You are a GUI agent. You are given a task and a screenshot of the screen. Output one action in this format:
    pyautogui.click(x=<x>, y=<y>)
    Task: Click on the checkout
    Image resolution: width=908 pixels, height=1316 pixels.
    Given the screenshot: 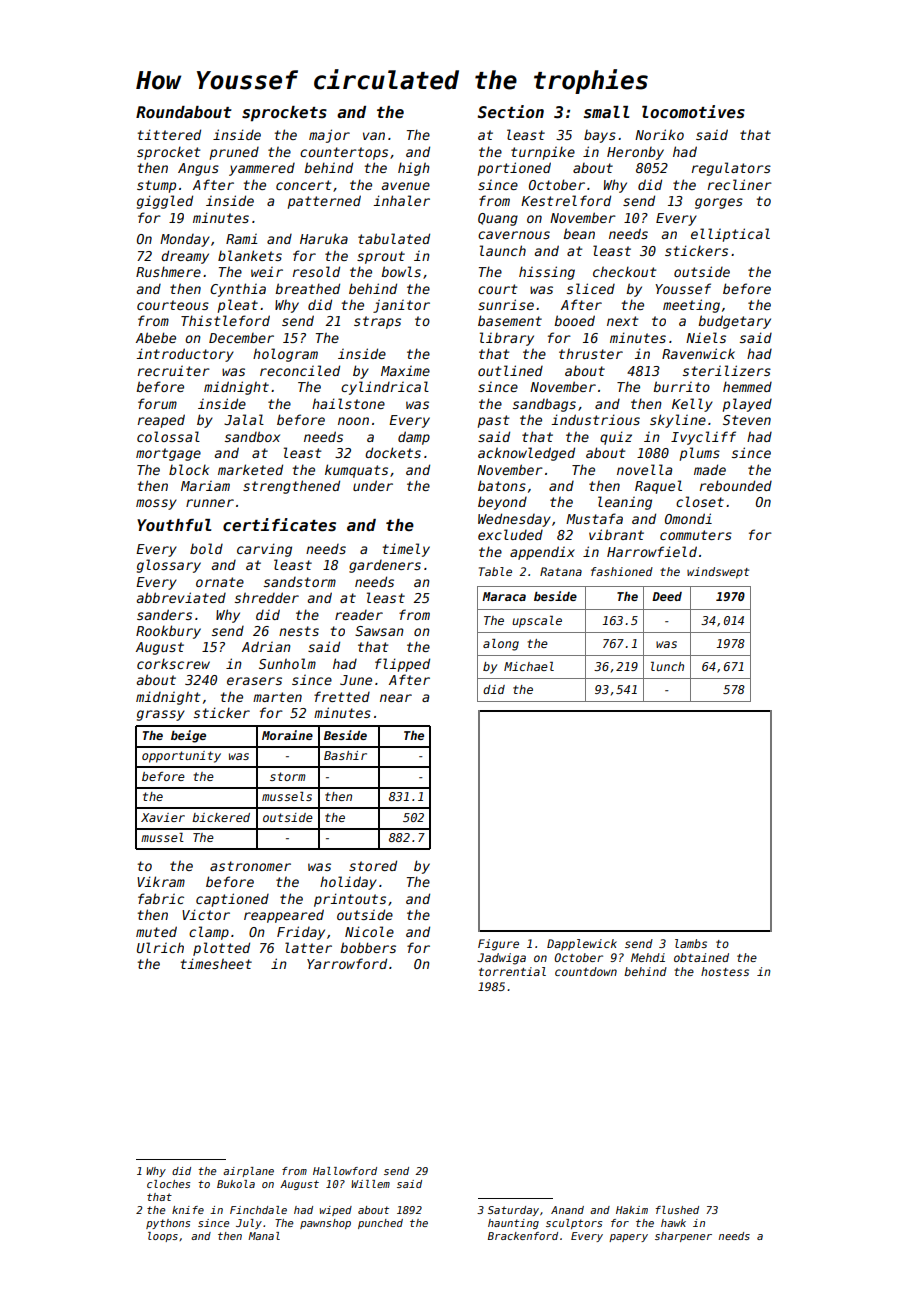 What is the action you would take?
    pyautogui.click(x=624, y=271)
